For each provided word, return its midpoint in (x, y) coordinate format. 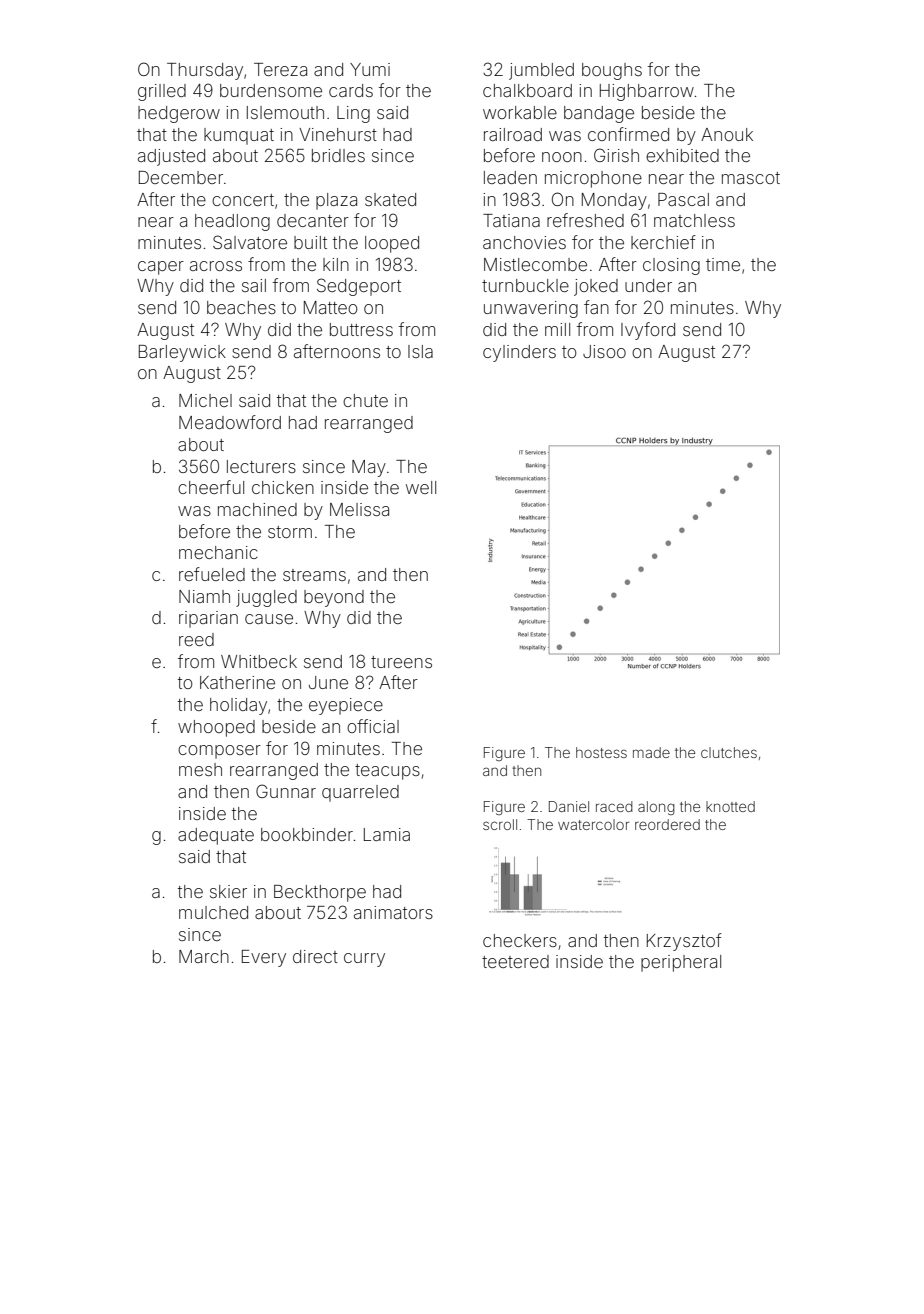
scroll (500, 824)
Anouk (727, 134)
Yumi (370, 69)
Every (264, 958)
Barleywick (182, 353)
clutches (729, 752)
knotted (730, 806)
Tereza (280, 69)
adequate (216, 836)
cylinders (519, 353)
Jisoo (604, 351)
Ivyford (648, 331)
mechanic (218, 552)
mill (557, 329)
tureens (401, 662)
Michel (205, 400)
